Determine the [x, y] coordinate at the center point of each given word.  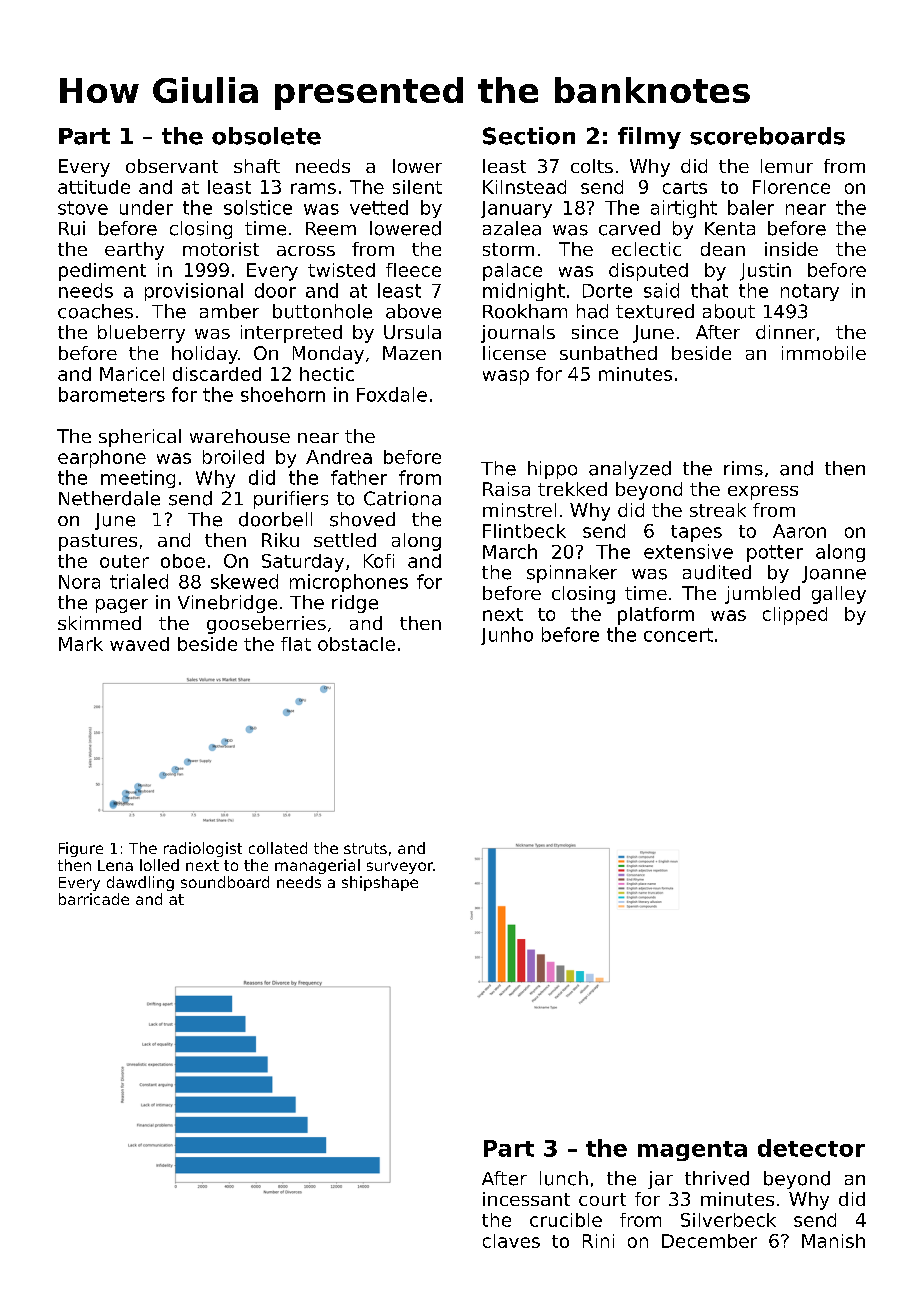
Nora [79, 582]
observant [172, 166]
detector [811, 1148]
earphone [102, 459]
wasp [506, 377]
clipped [795, 616]
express [763, 493]
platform [656, 616]
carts [685, 187]
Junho [507, 636]
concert [678, 635]
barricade [94, 899]
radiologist [203, 849]
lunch [564, 1178]
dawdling [140, 883]
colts [592, 166]
